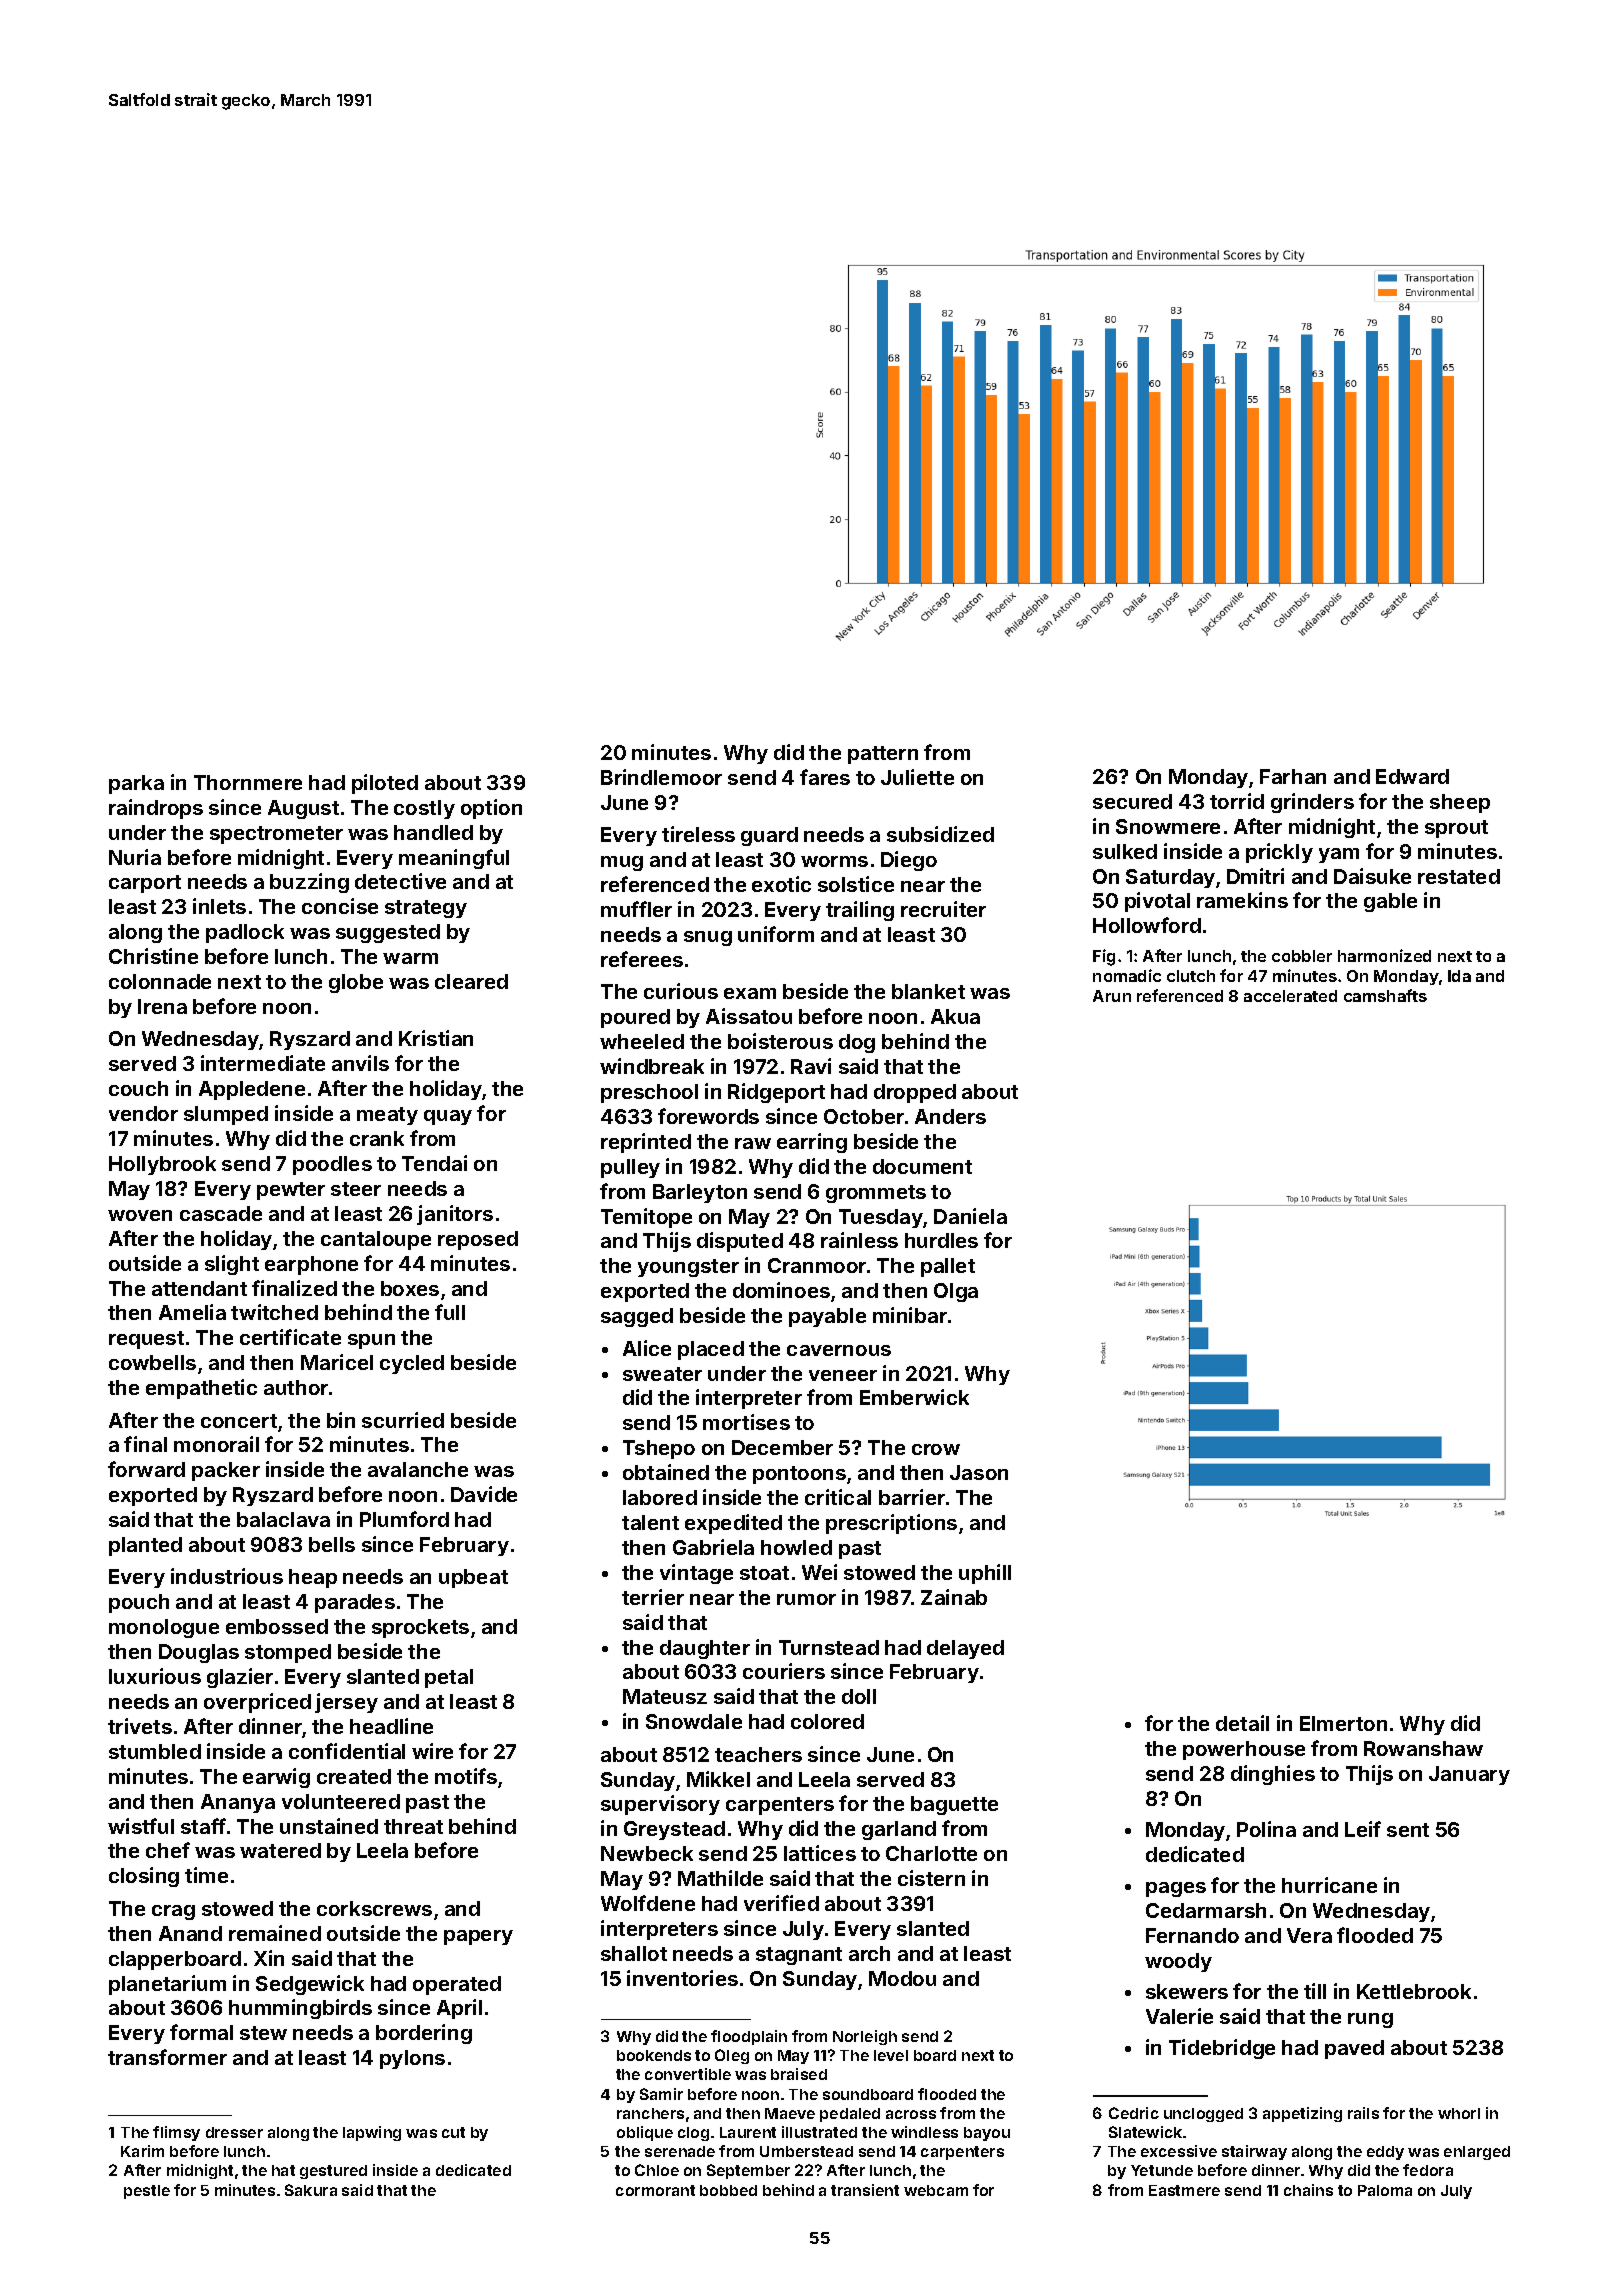 Image resolution: width=1620 pixels, height=2292 pixels. What do you see at coordinates (167, 1985) in the screenshot?
I see `planetarium` at bounding box center [167, 1985].
